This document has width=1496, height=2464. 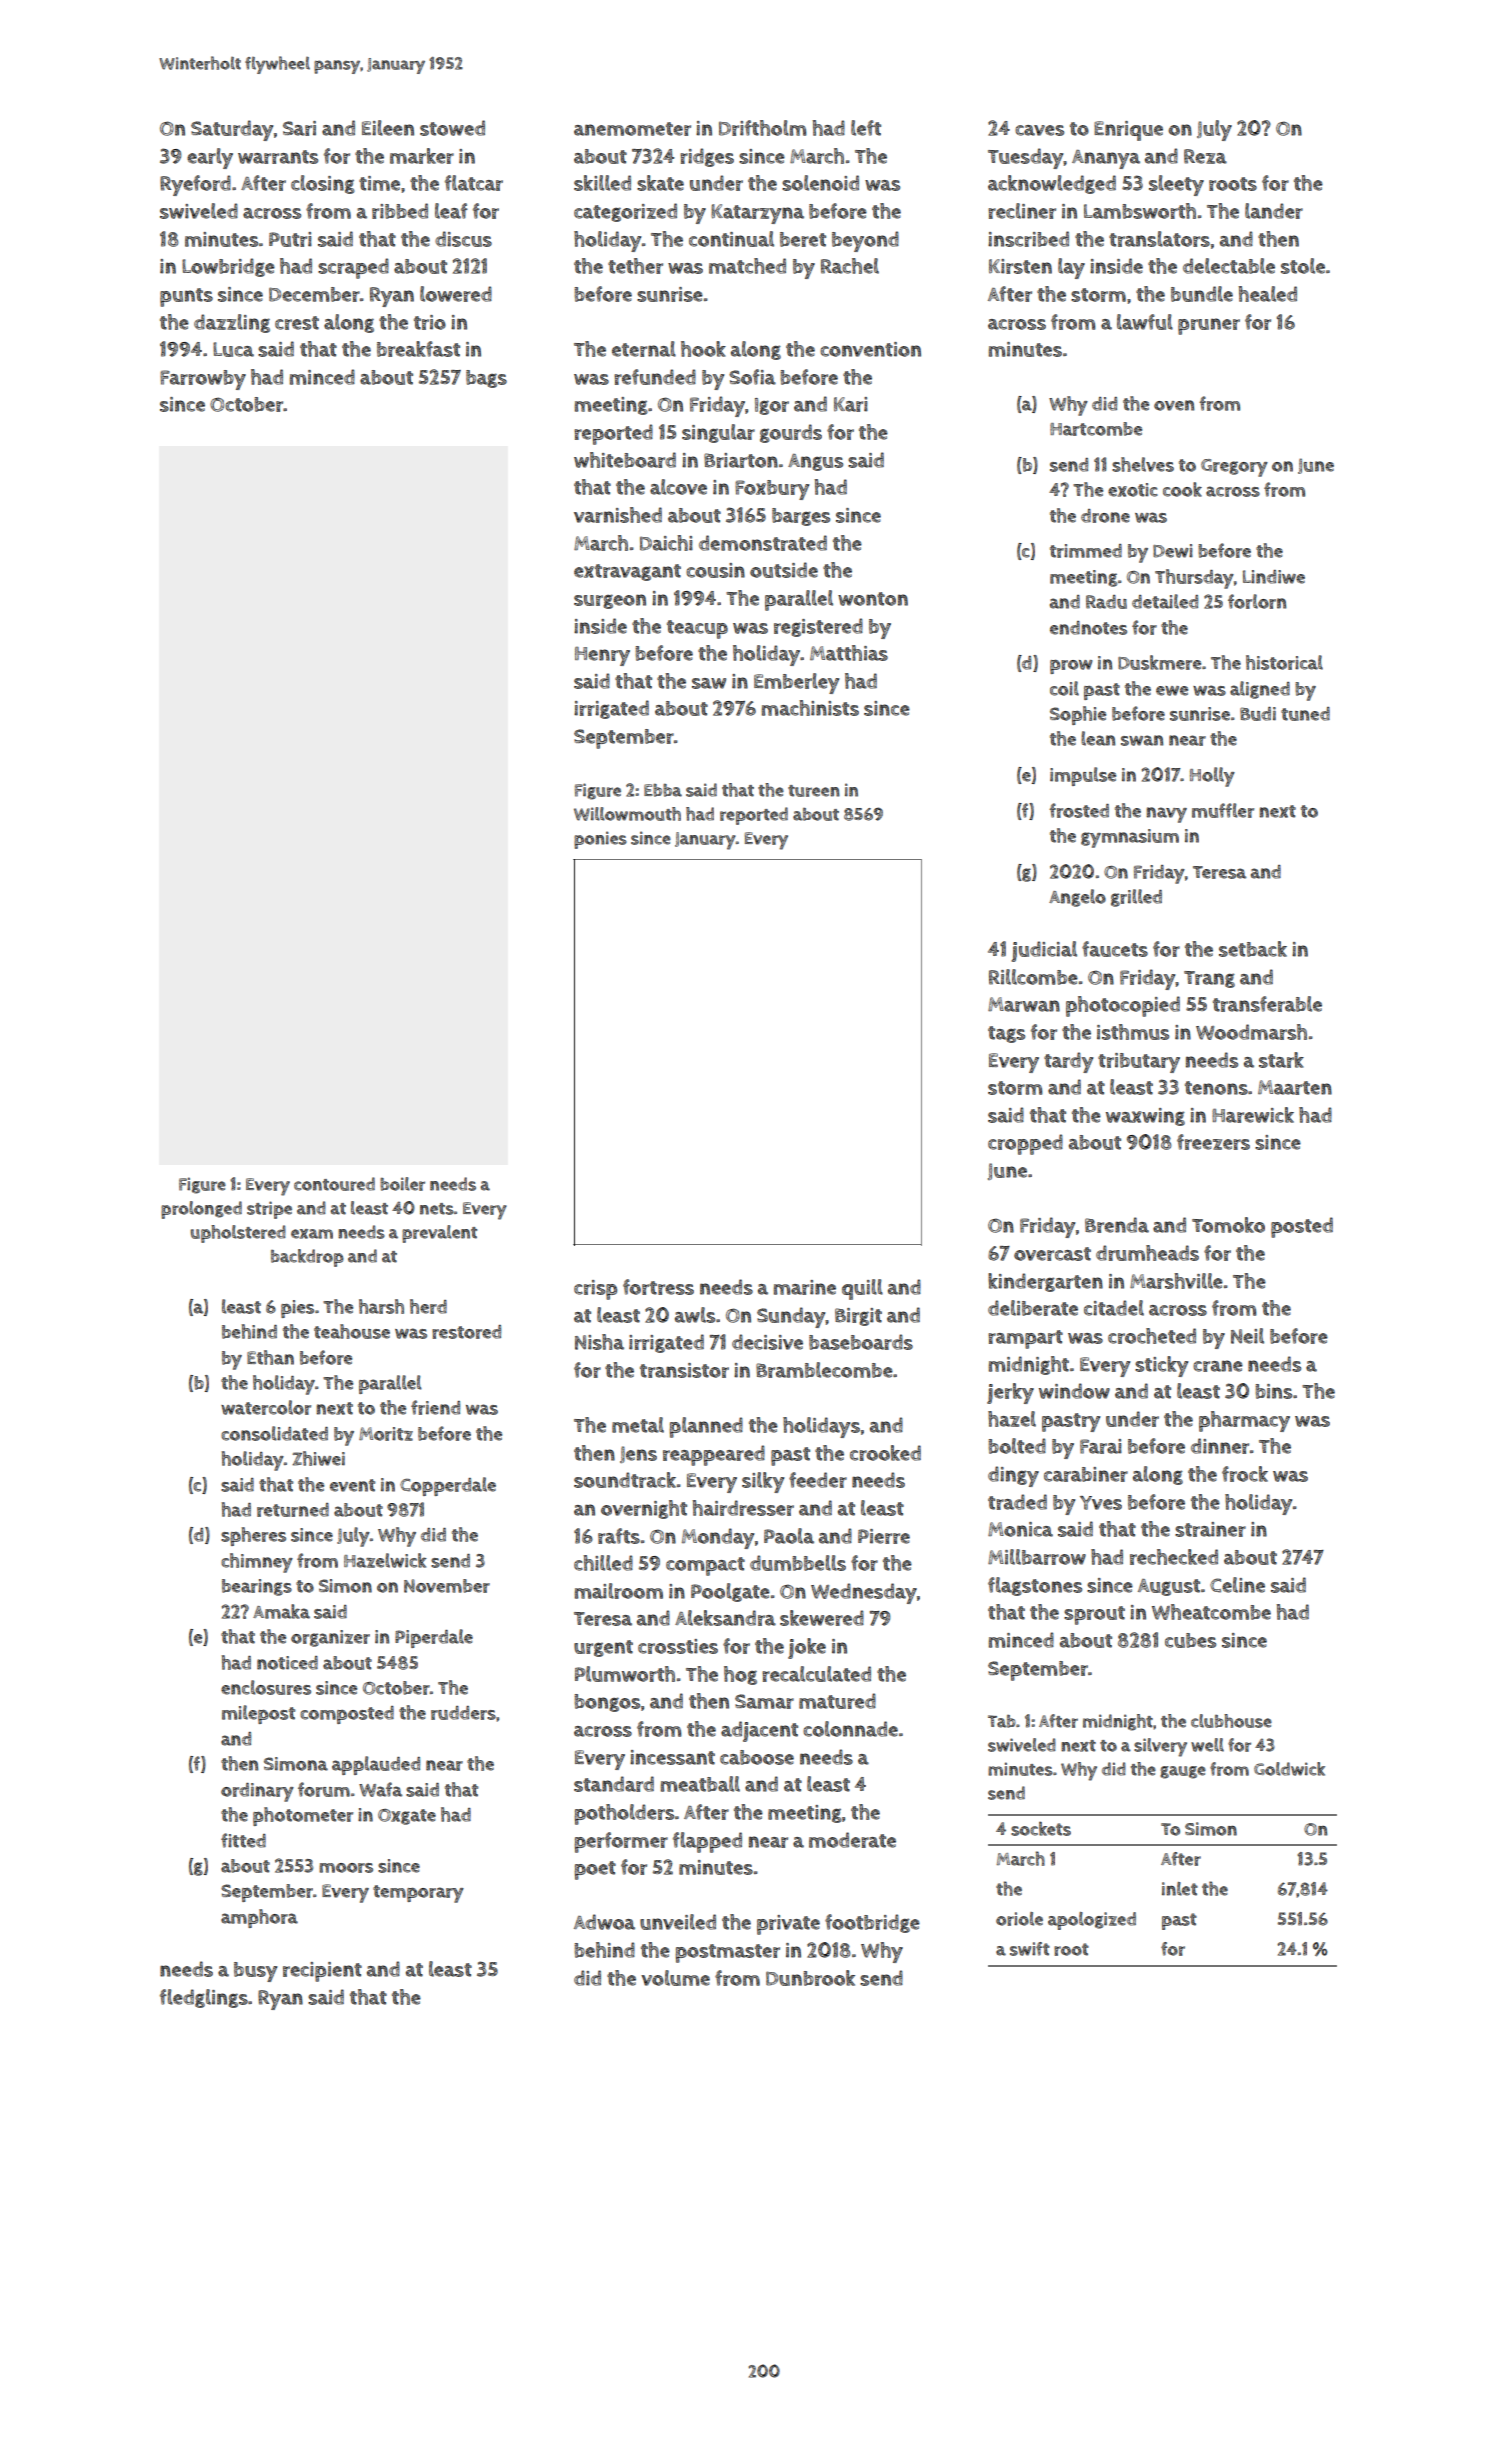 I want to click on inlet, so click(x=1180, y=1889).
